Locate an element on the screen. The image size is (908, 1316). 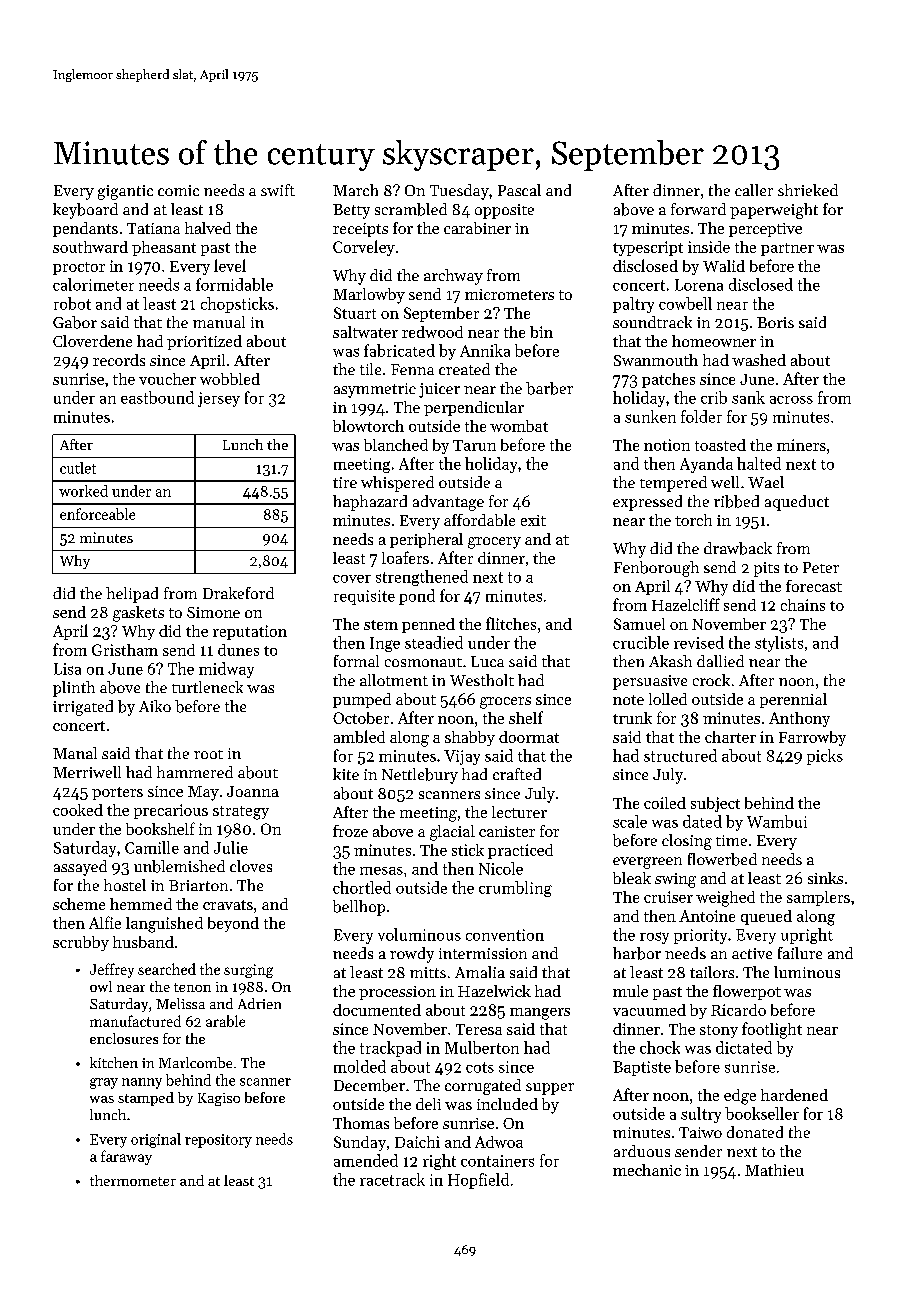
coiled is located at coordinates (665, 803).
